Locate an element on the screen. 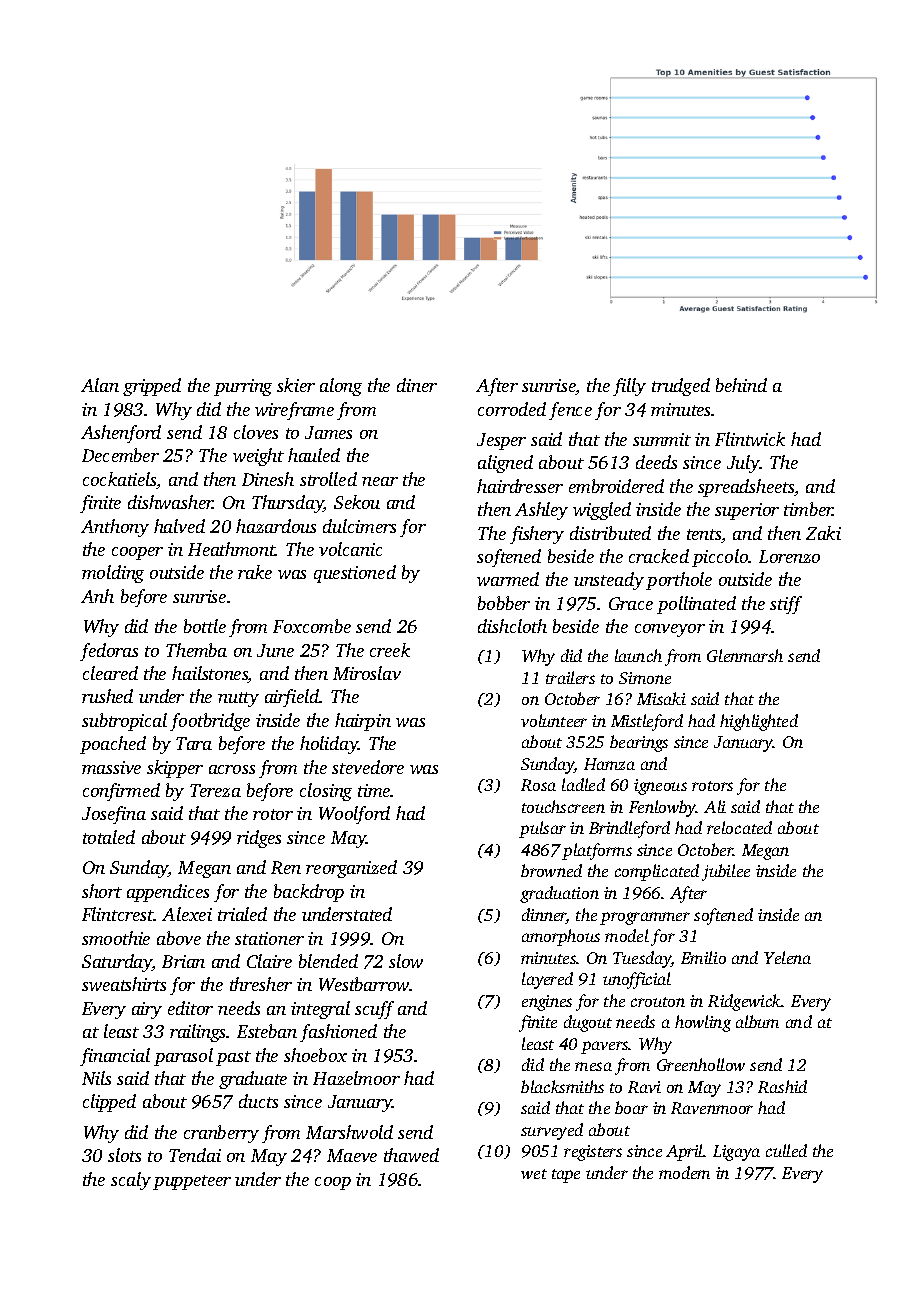  ridges is located at coordinates (259, 839).
